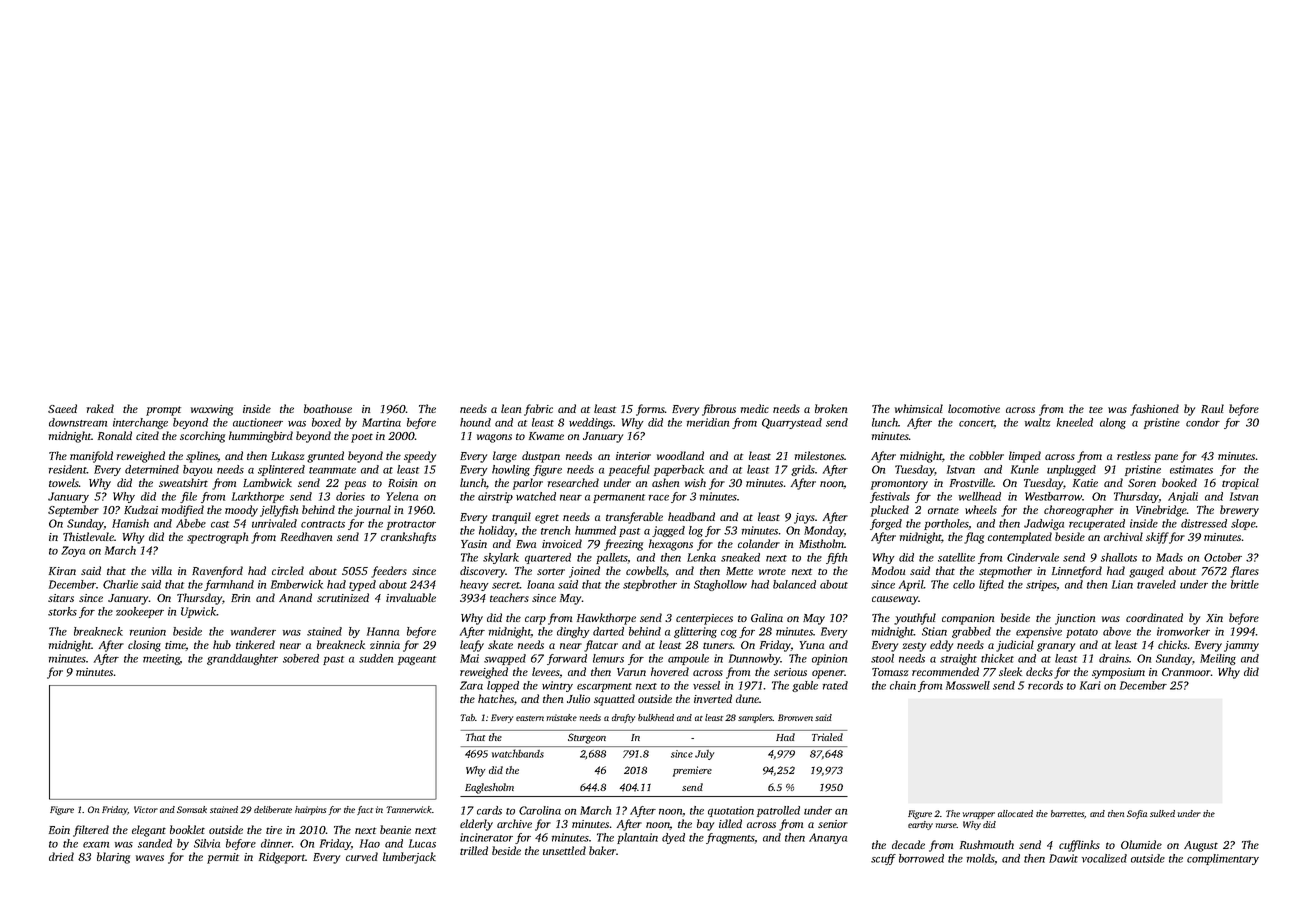 The image size is (1308, 924). I want to click on swapped, so click(505, 659).
